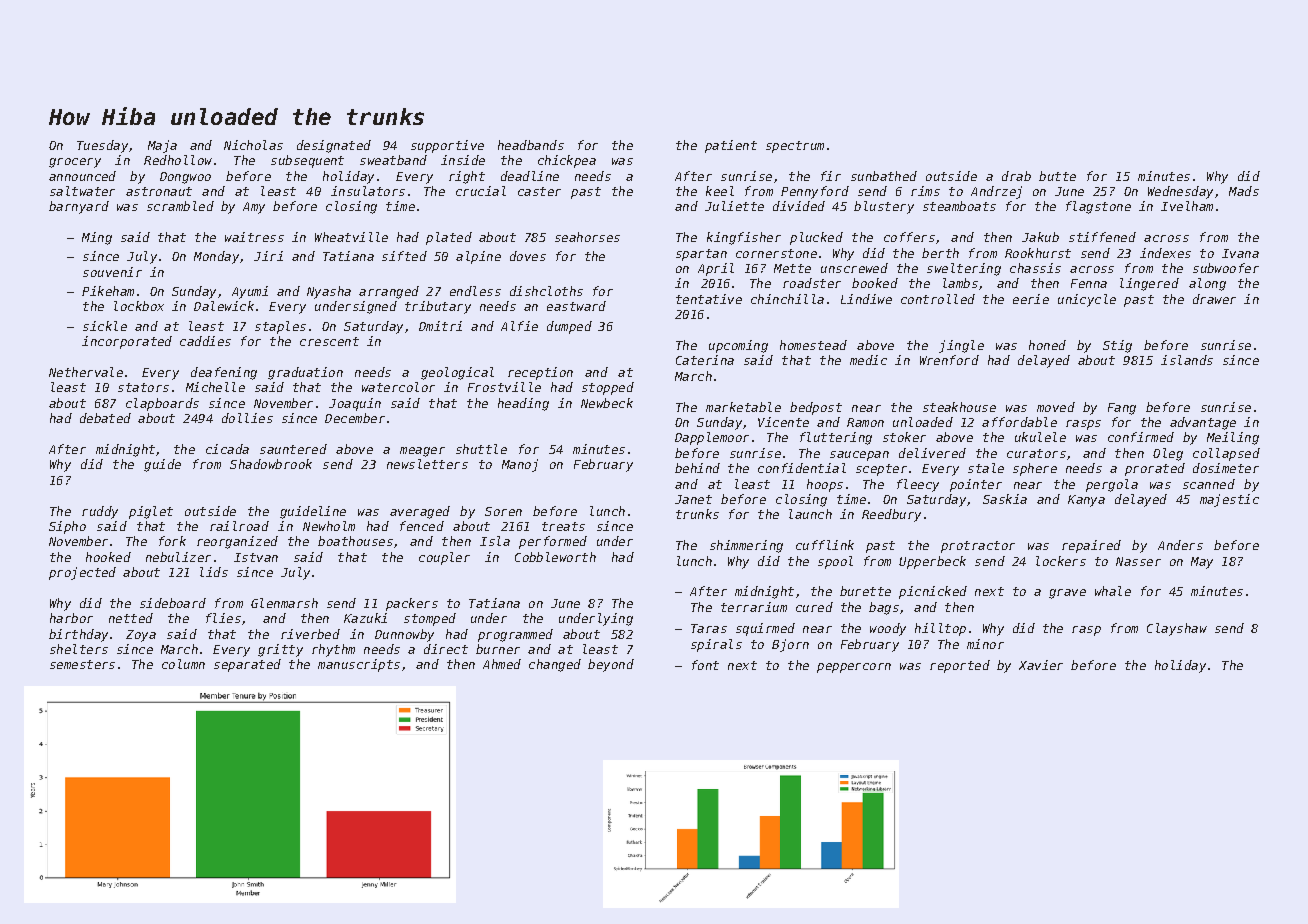 The height and width of the screenshot is (924, 1308). Describe the element at coordinates (457, 373) in the screenshot. I see `geological` at that location.
